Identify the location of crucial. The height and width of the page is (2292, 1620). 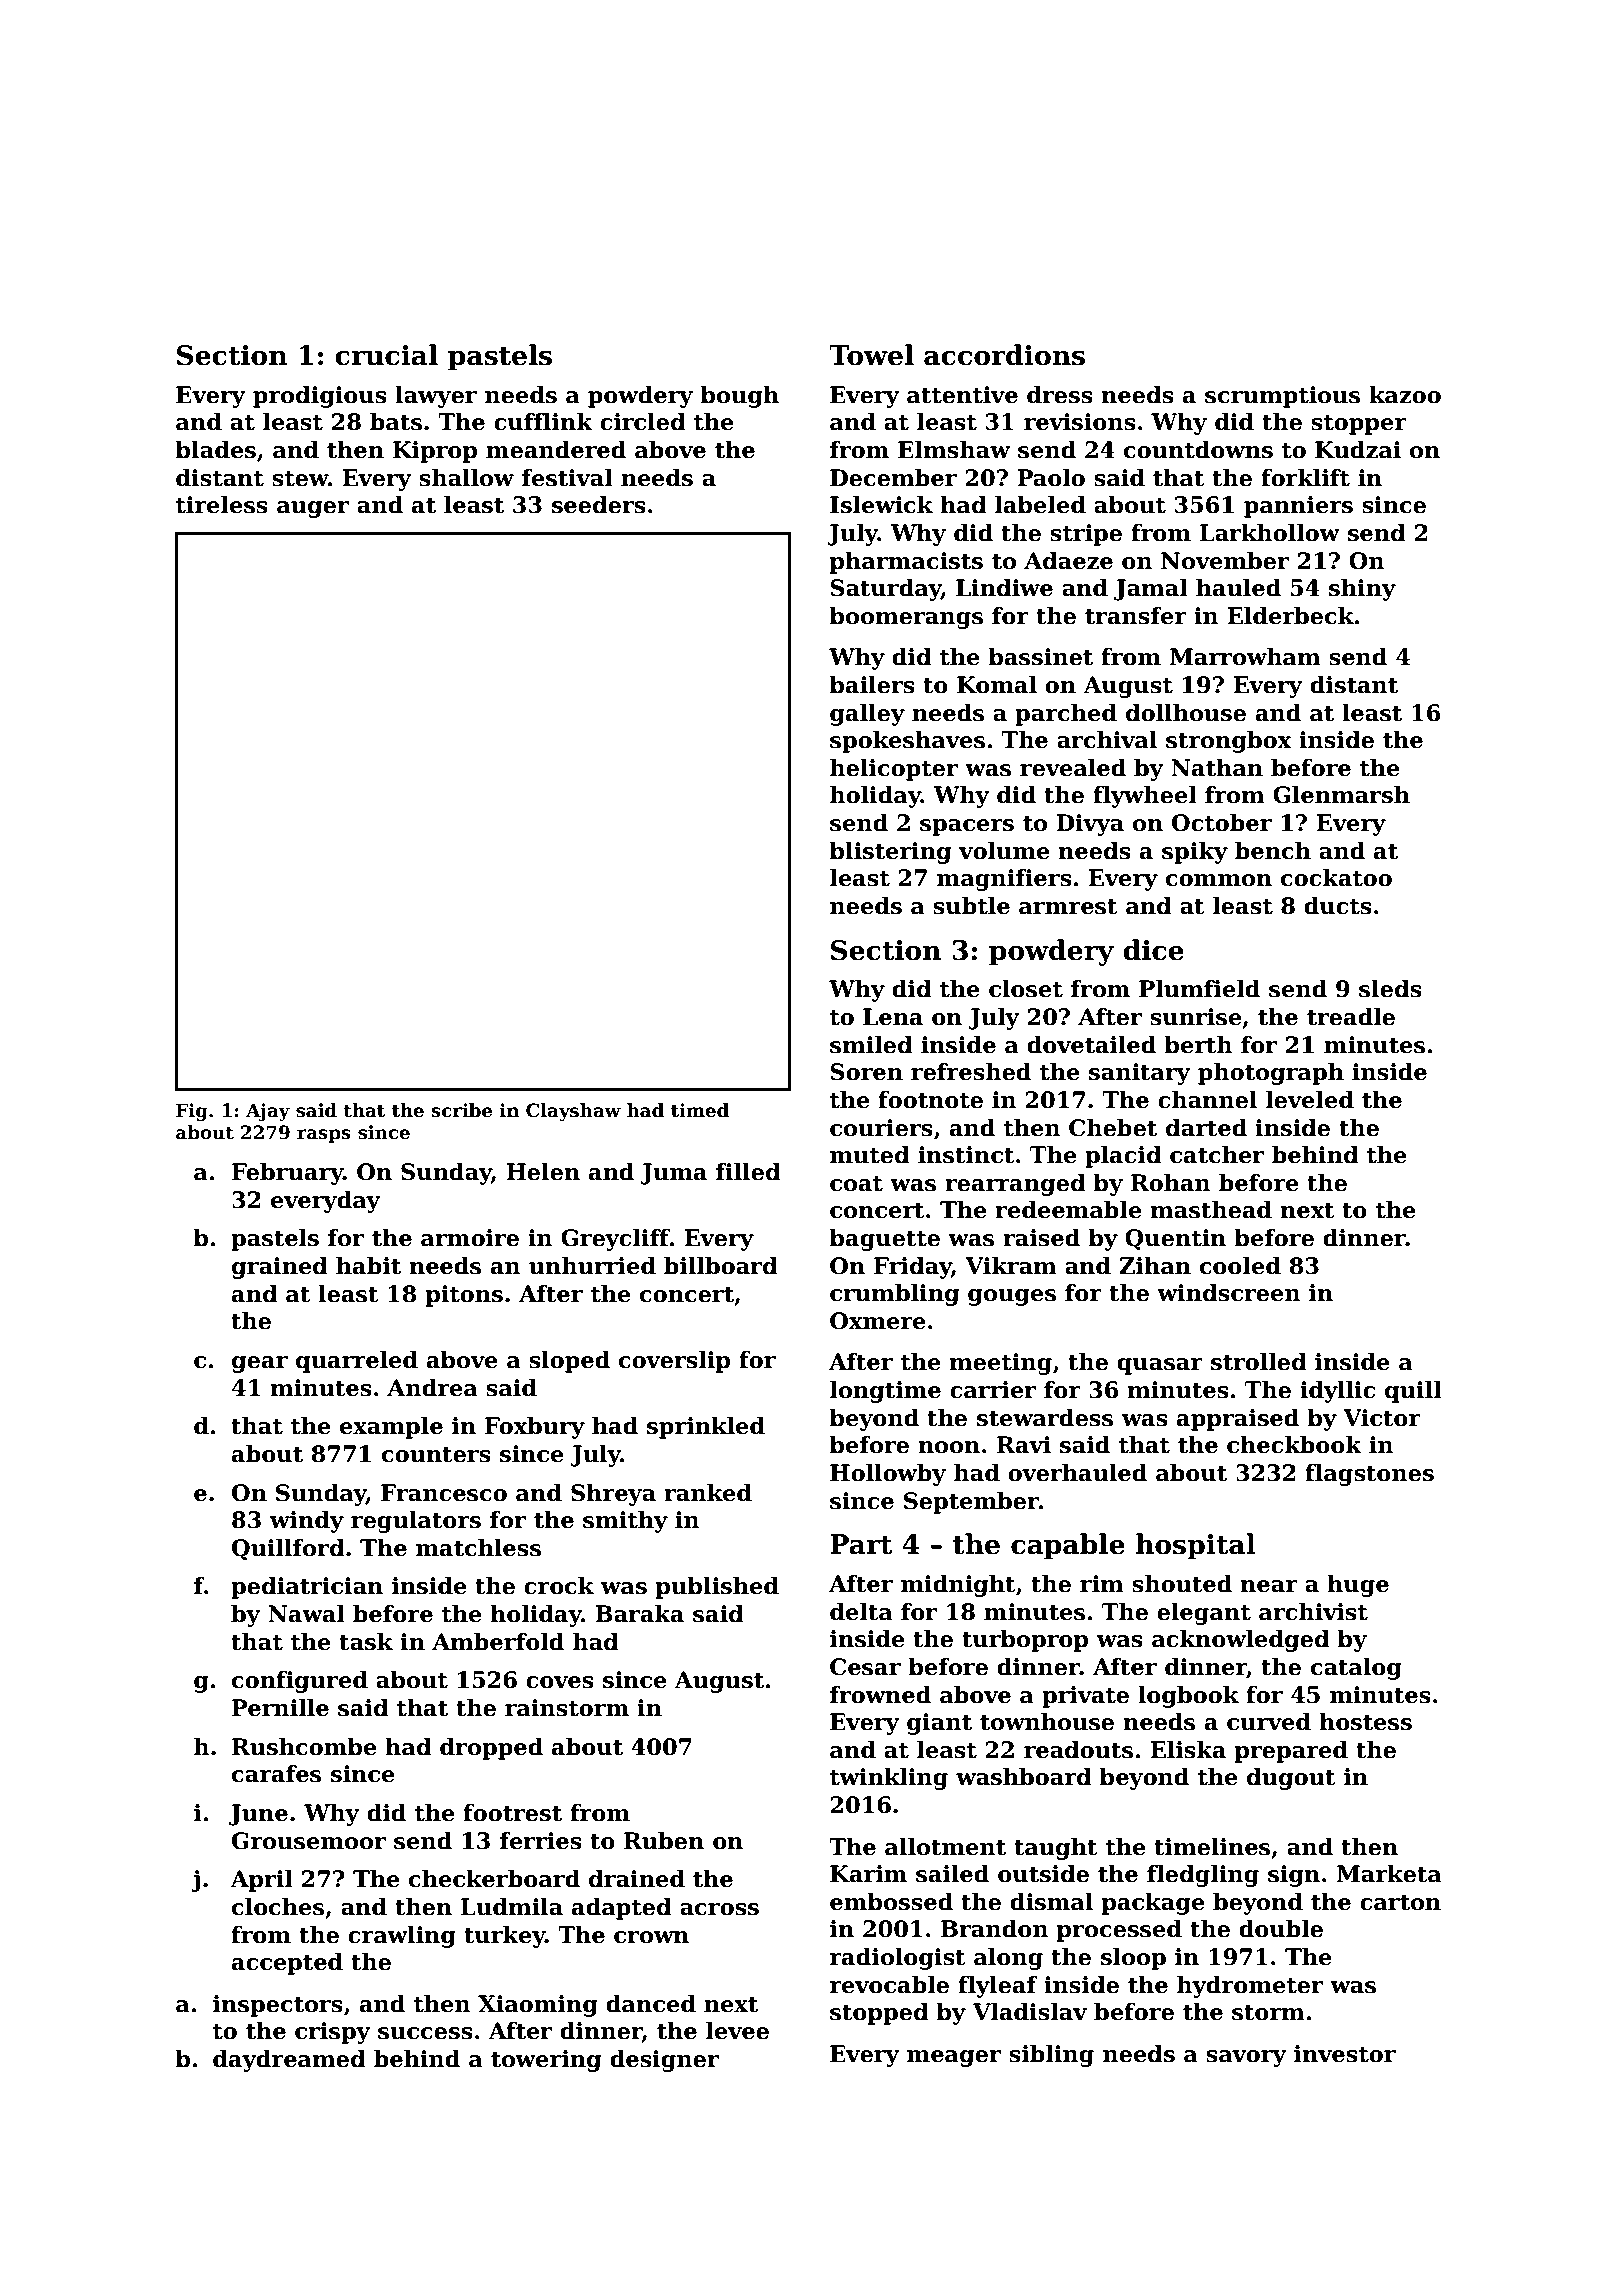
(386, 355).
